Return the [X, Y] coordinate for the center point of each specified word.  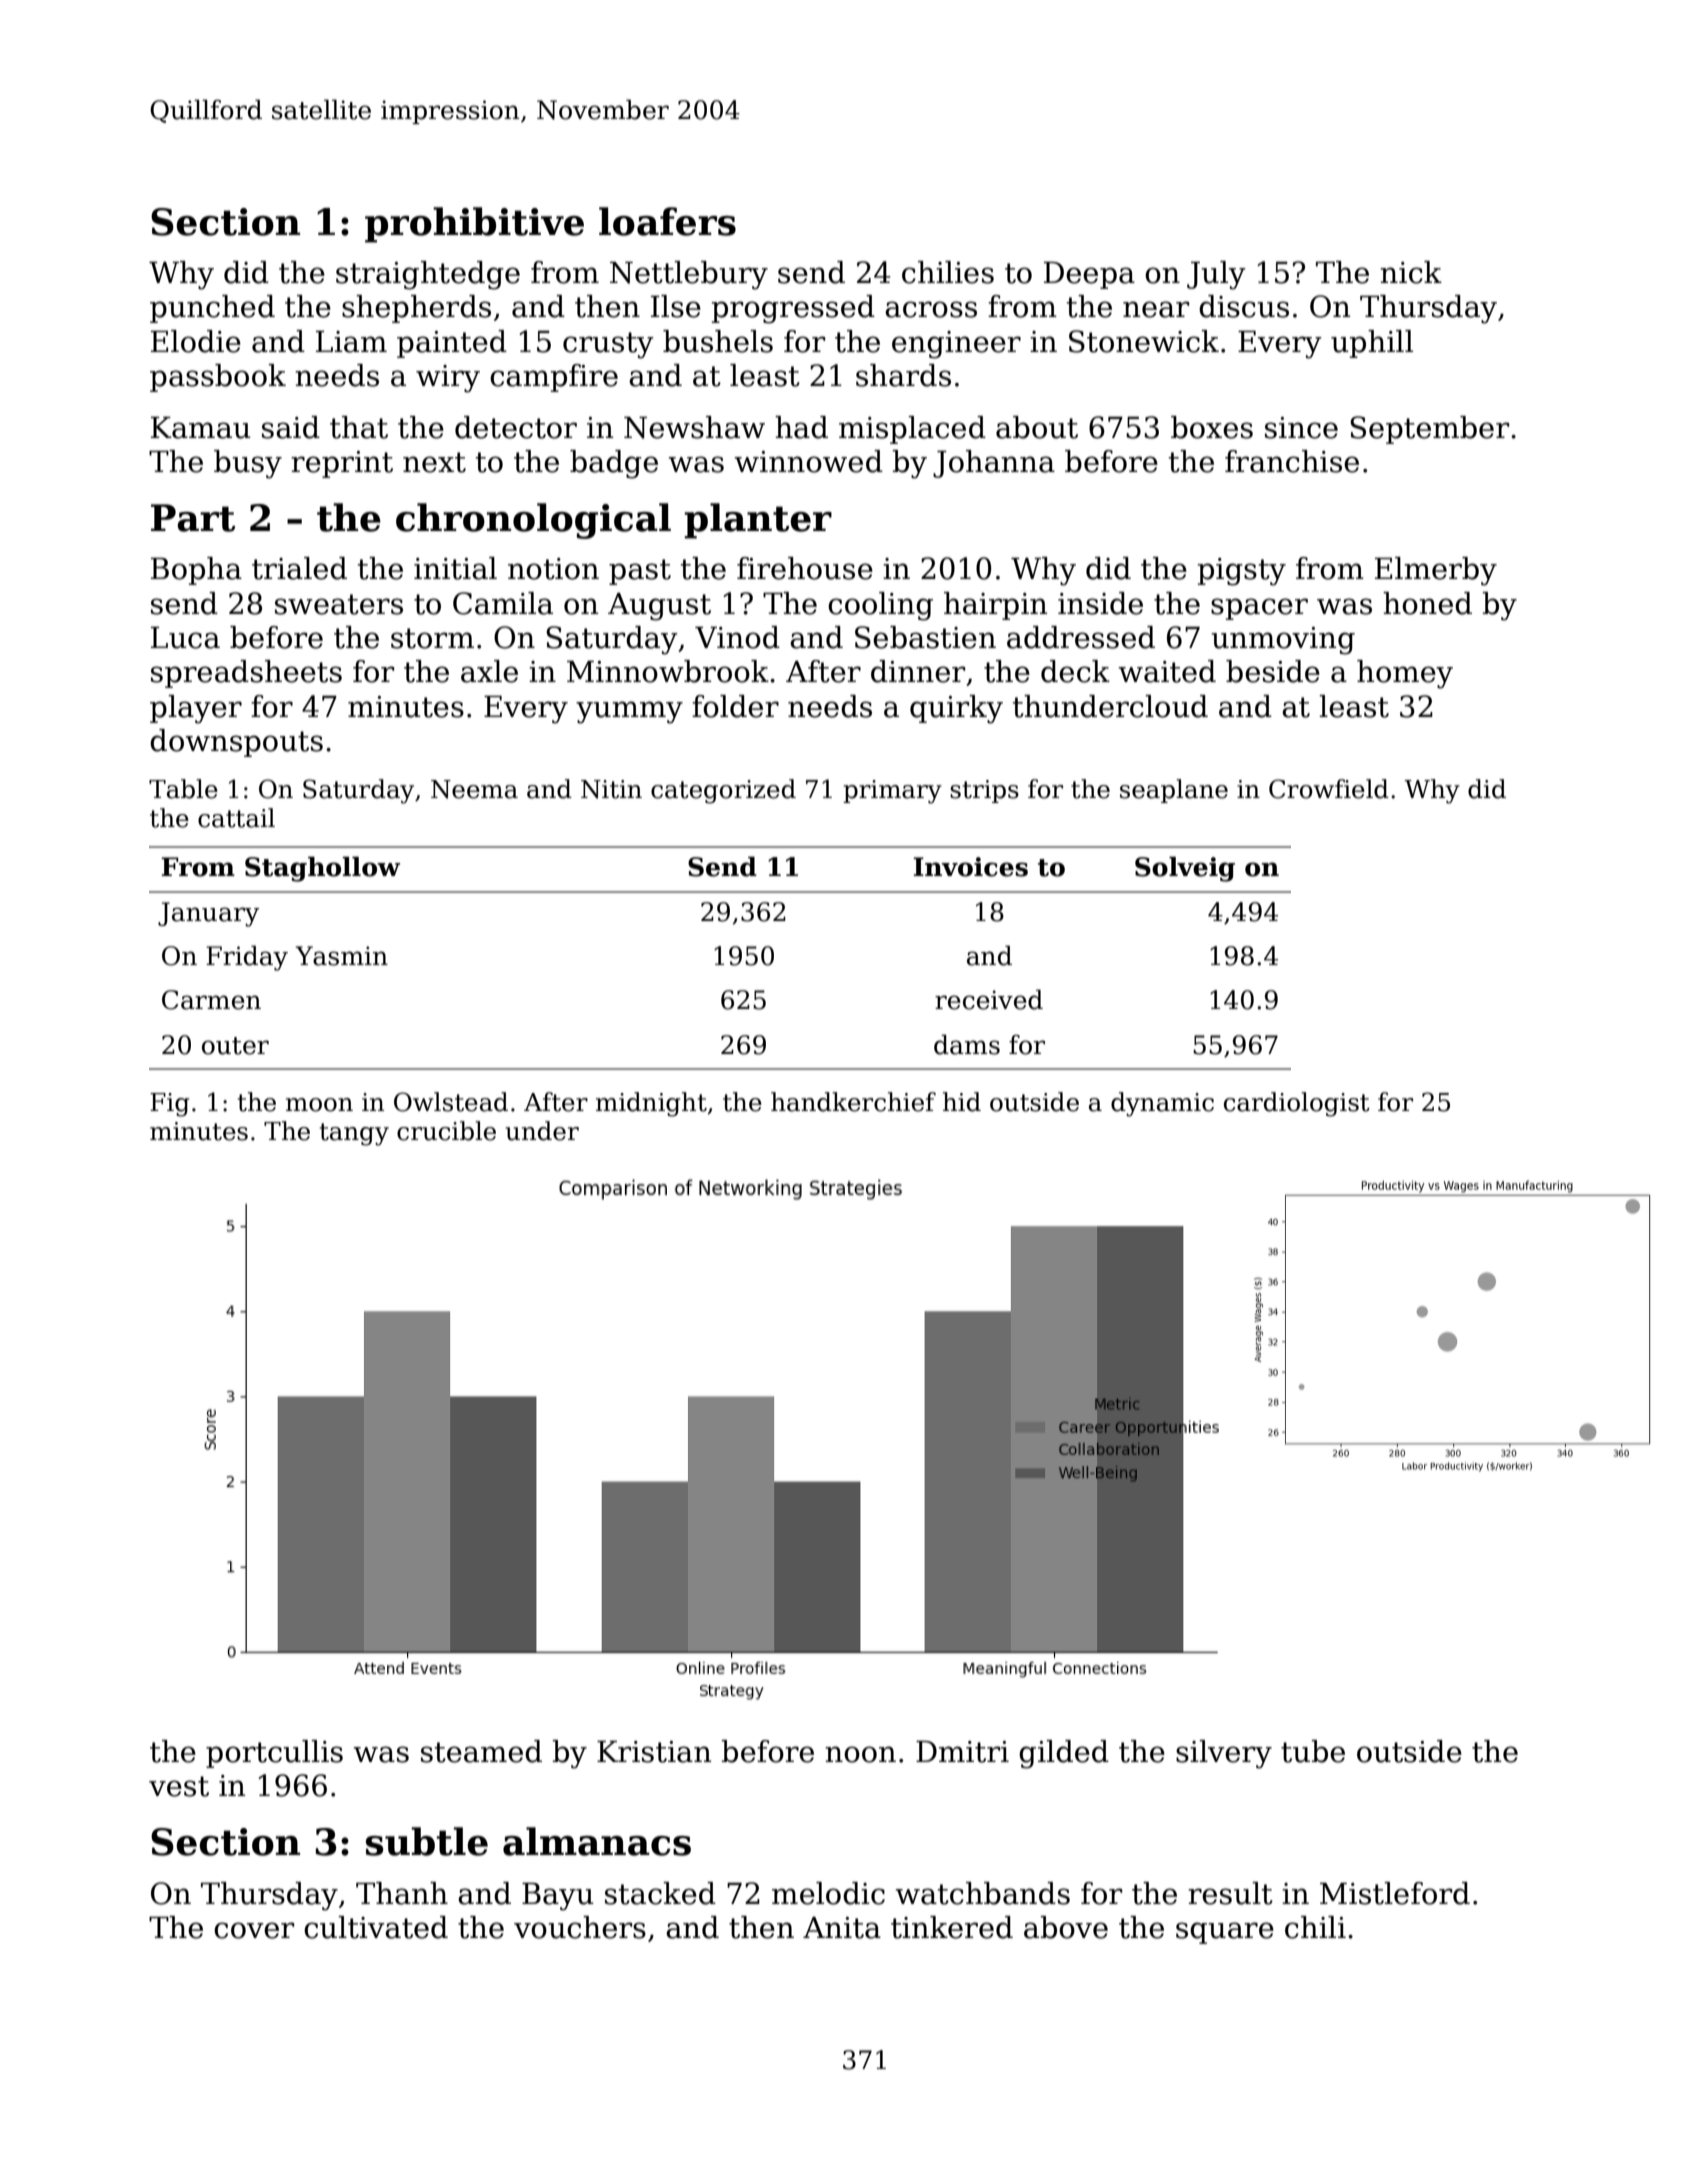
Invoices [970, 867]
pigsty [1242, 572]
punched [212, 309]
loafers [667, 221]
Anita [842, 1928]
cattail [236, 818]
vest [179, 1786]
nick [1411, 272]
